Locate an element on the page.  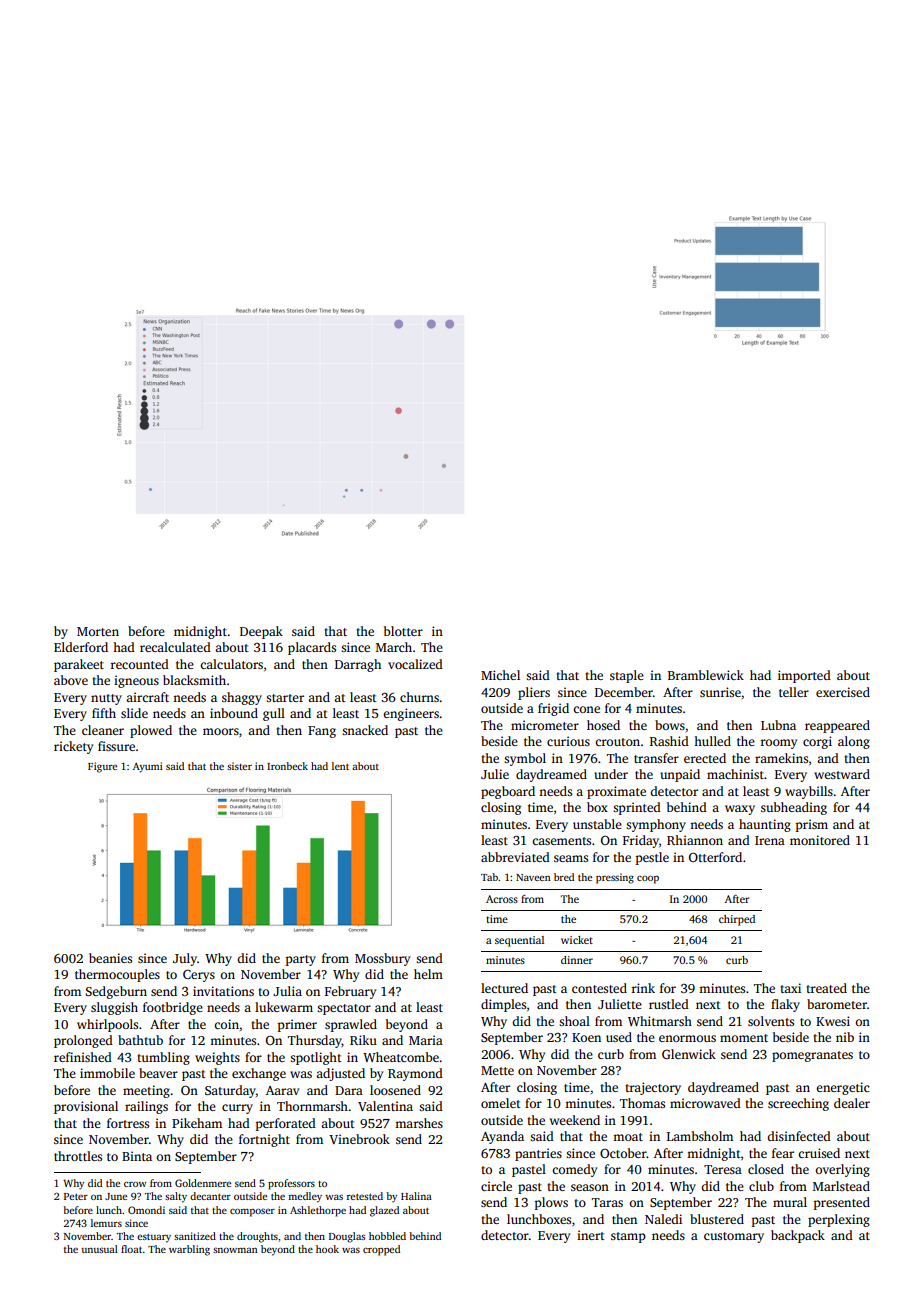
sluggish is located at coordinates (114, 1008).
